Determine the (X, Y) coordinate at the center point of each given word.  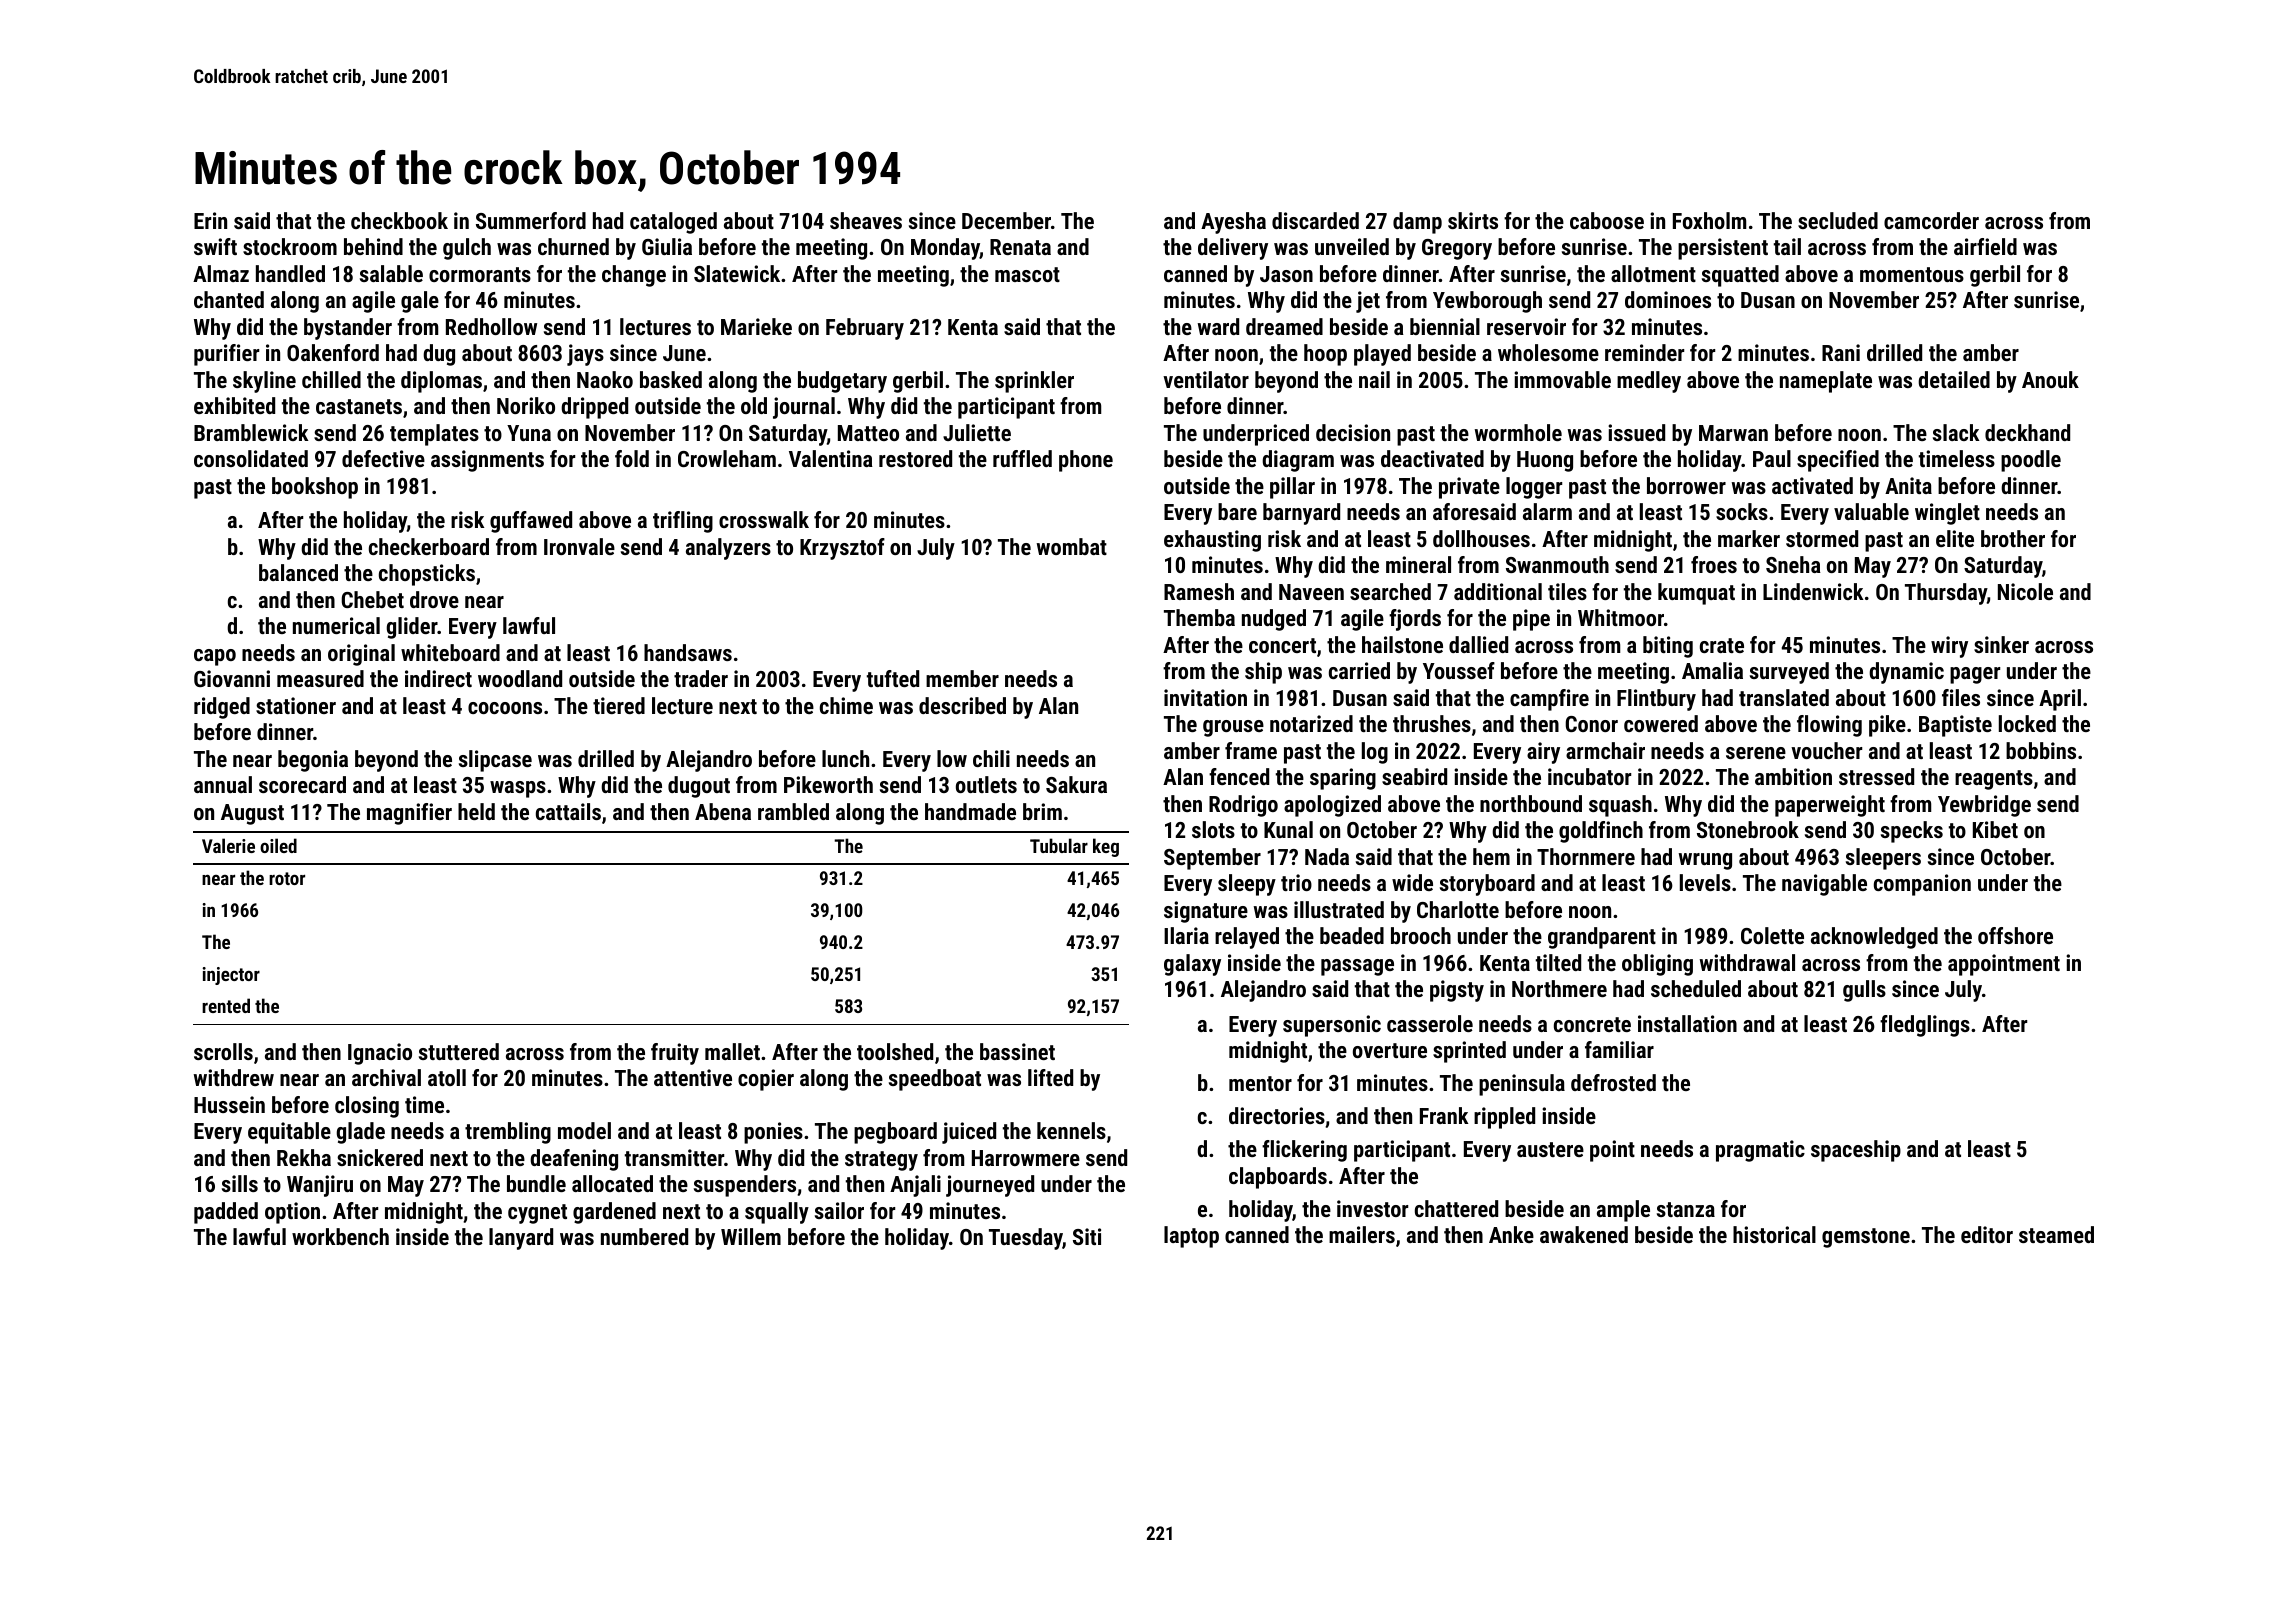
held (476, 811)
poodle (2031, 461)
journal (804, 408)
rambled (793, 811)
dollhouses (1481, 538)
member (962, 678)
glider (412, 628)
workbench (340, 1236)
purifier (226, 355)
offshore (2015, 935)
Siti (1087, 1236)
